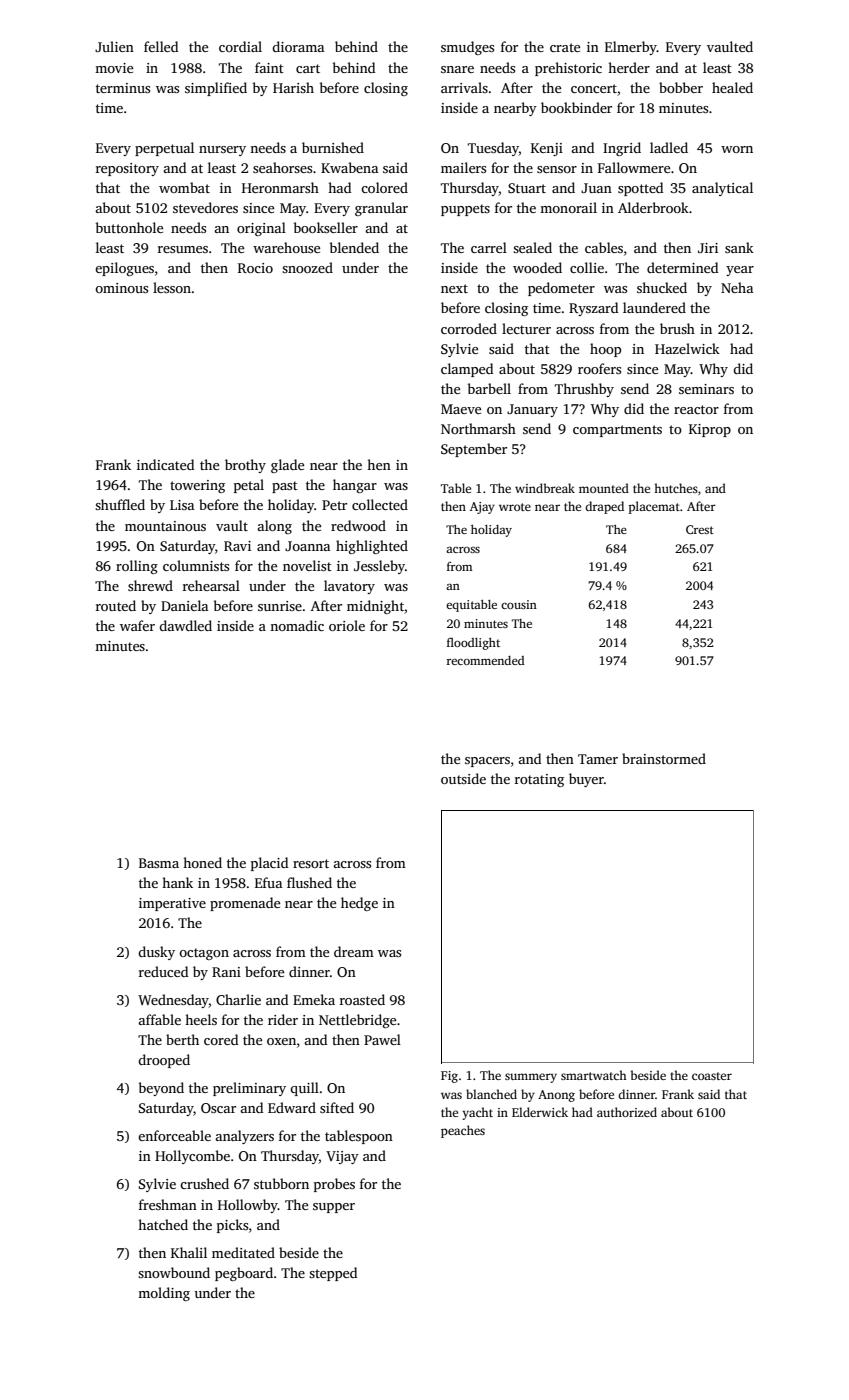 Image resolution: width=849 pixels, height=1400 pixels. I want to click on outside, so click(463, 778).
